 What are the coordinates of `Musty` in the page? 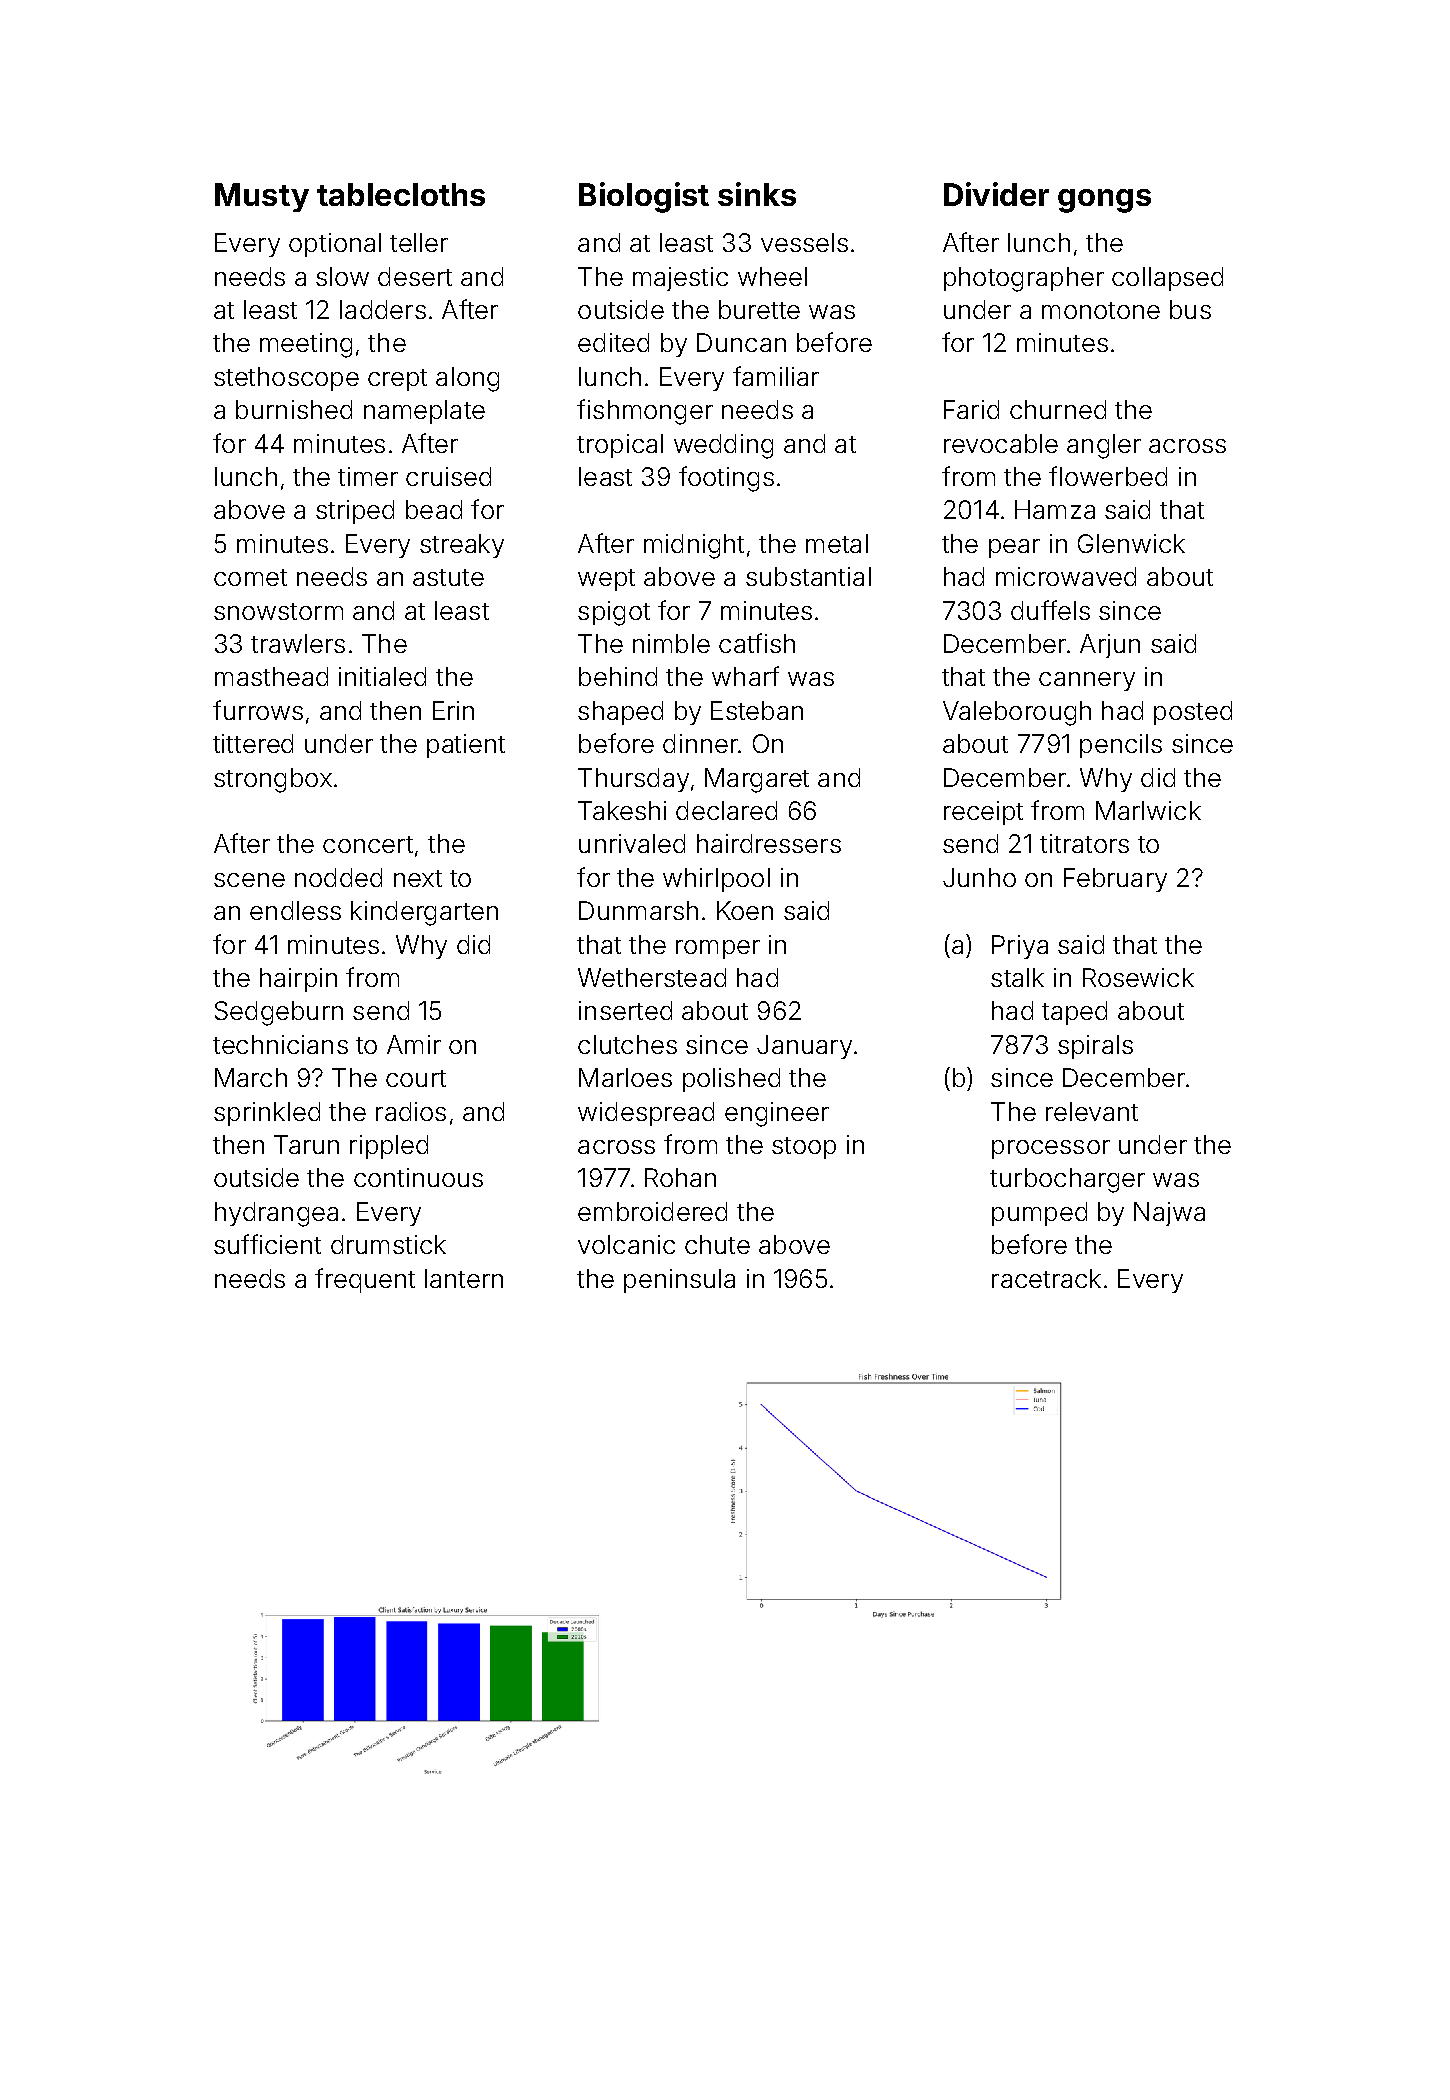 It's located at (262, 197).
